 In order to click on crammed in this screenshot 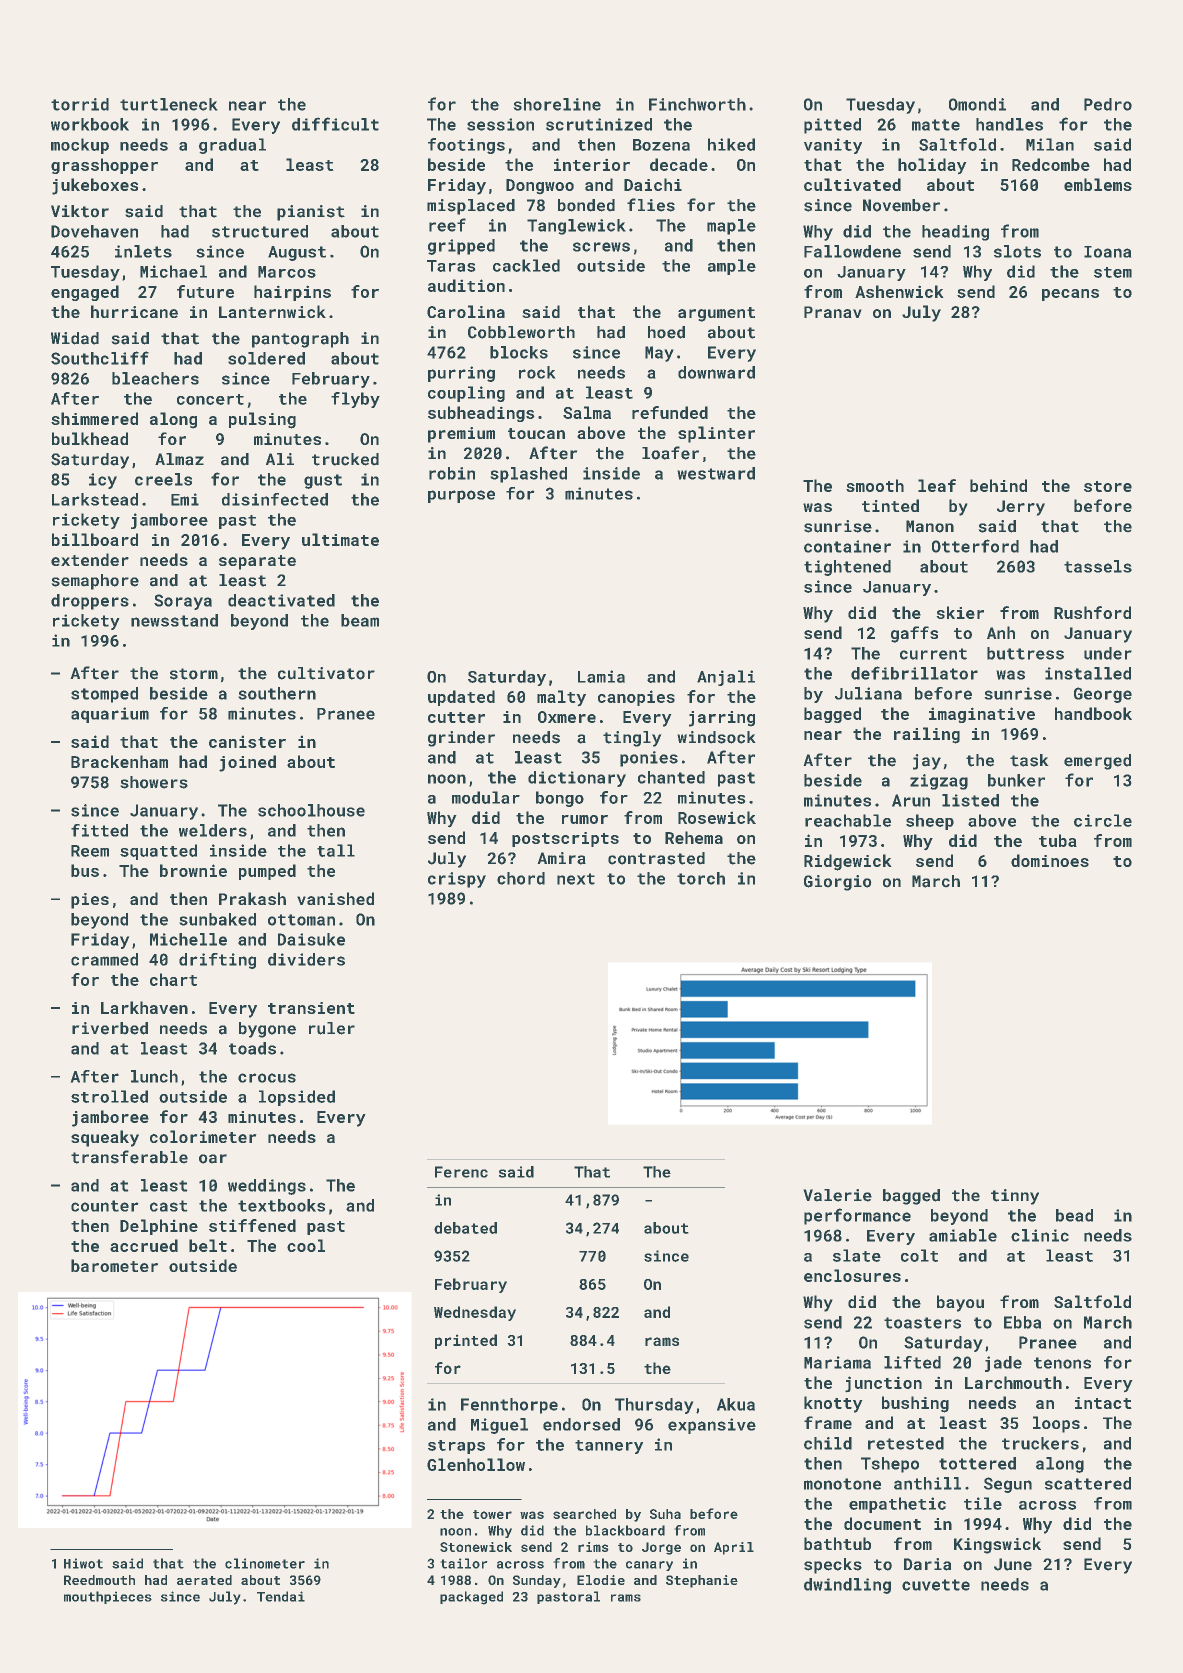, I will do `click(104, 959)`.
